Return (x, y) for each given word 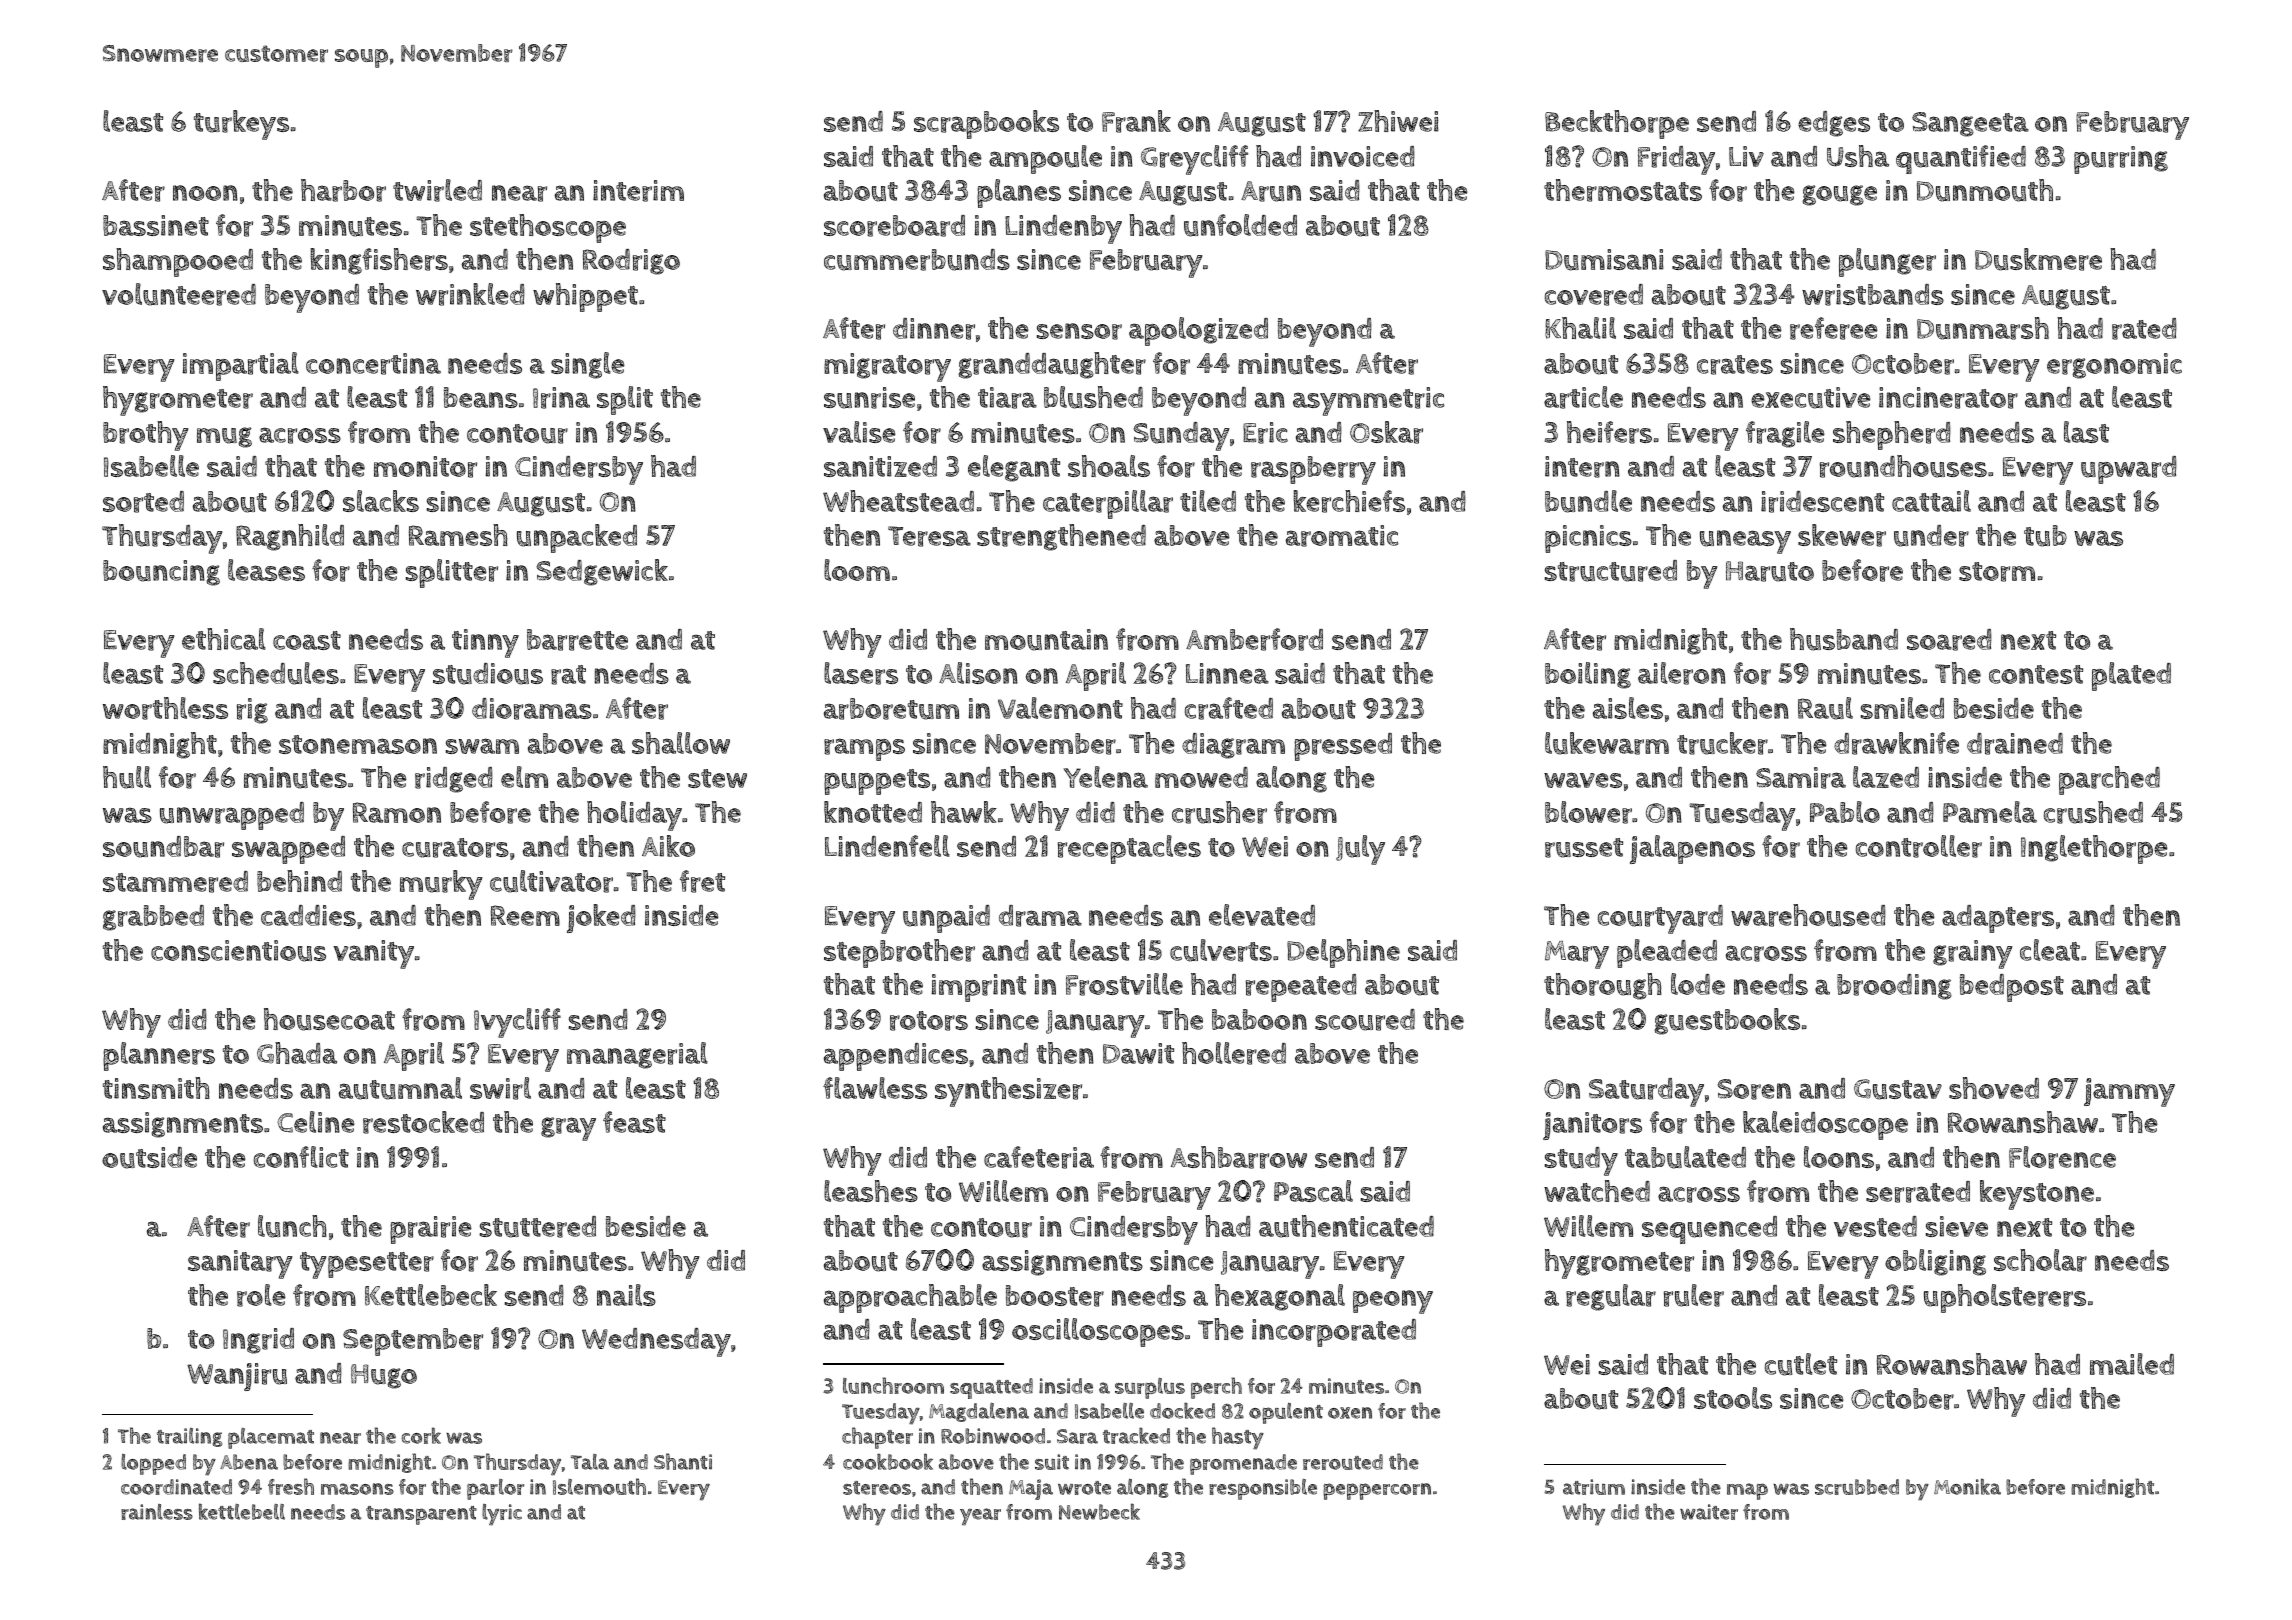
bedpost (2012, 988)
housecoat (329, 1019)
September (413, 1342)
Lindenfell (887, 846)
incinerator (1948, 398)
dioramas (532, 709)
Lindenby (1063, 229)
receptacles (1129, 849)
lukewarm (1607, 743)
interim (638, 191)
